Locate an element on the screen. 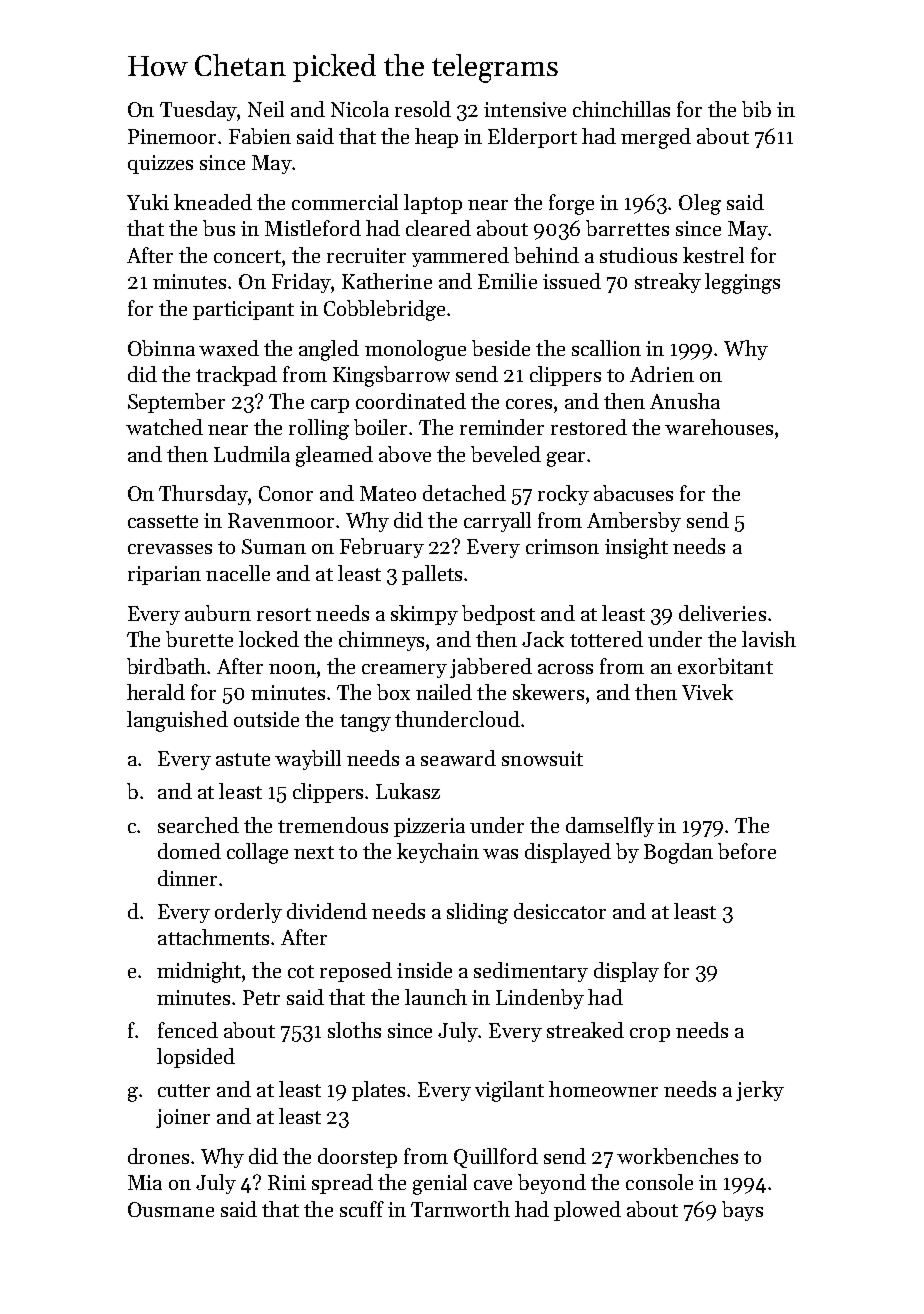  midnight is located at coordinates (199, 972).
